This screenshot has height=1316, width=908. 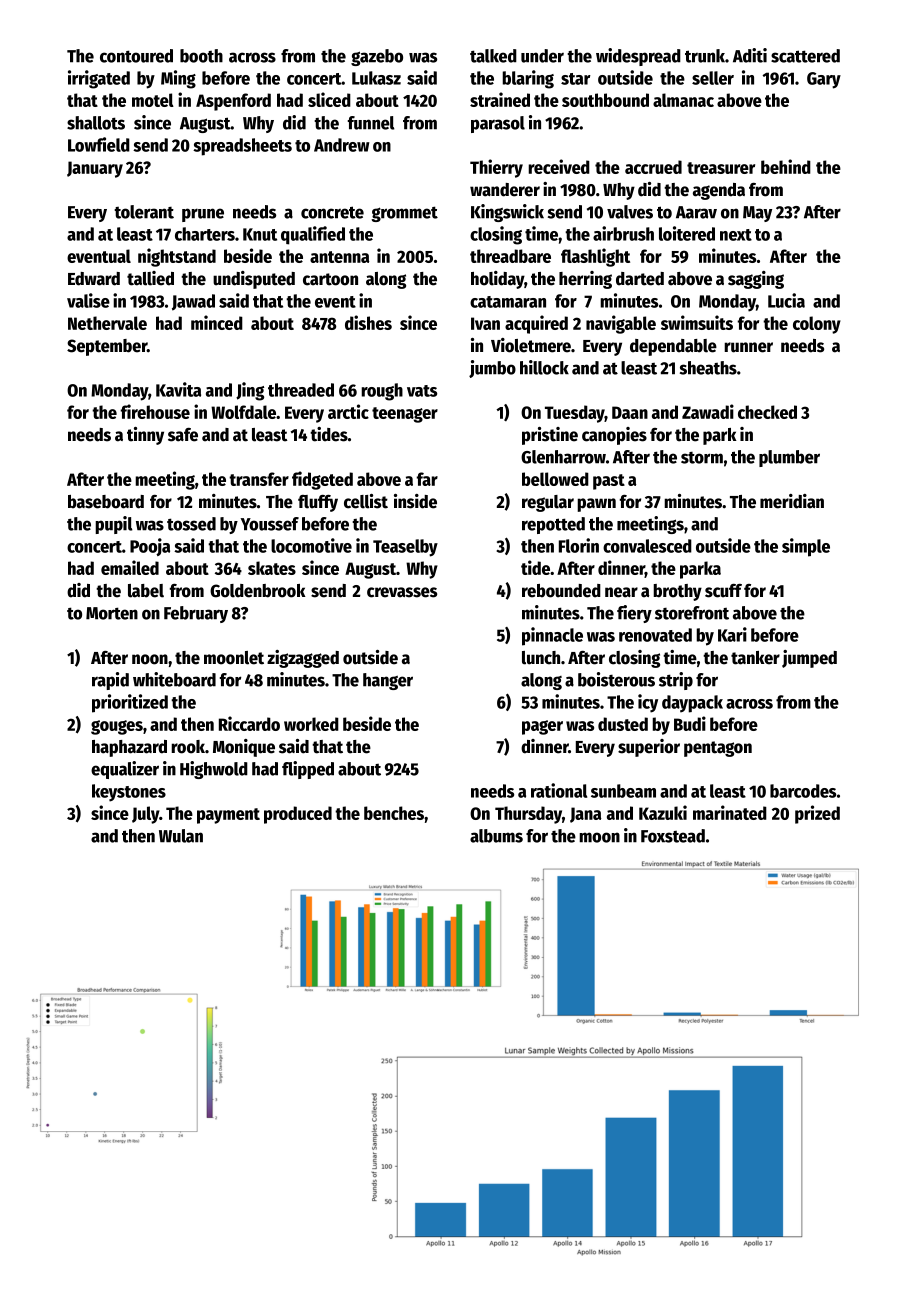 What do you see at coordinates (129, 793) in the screenshot?
I see `keystones` at bounding box center [129, 793].
